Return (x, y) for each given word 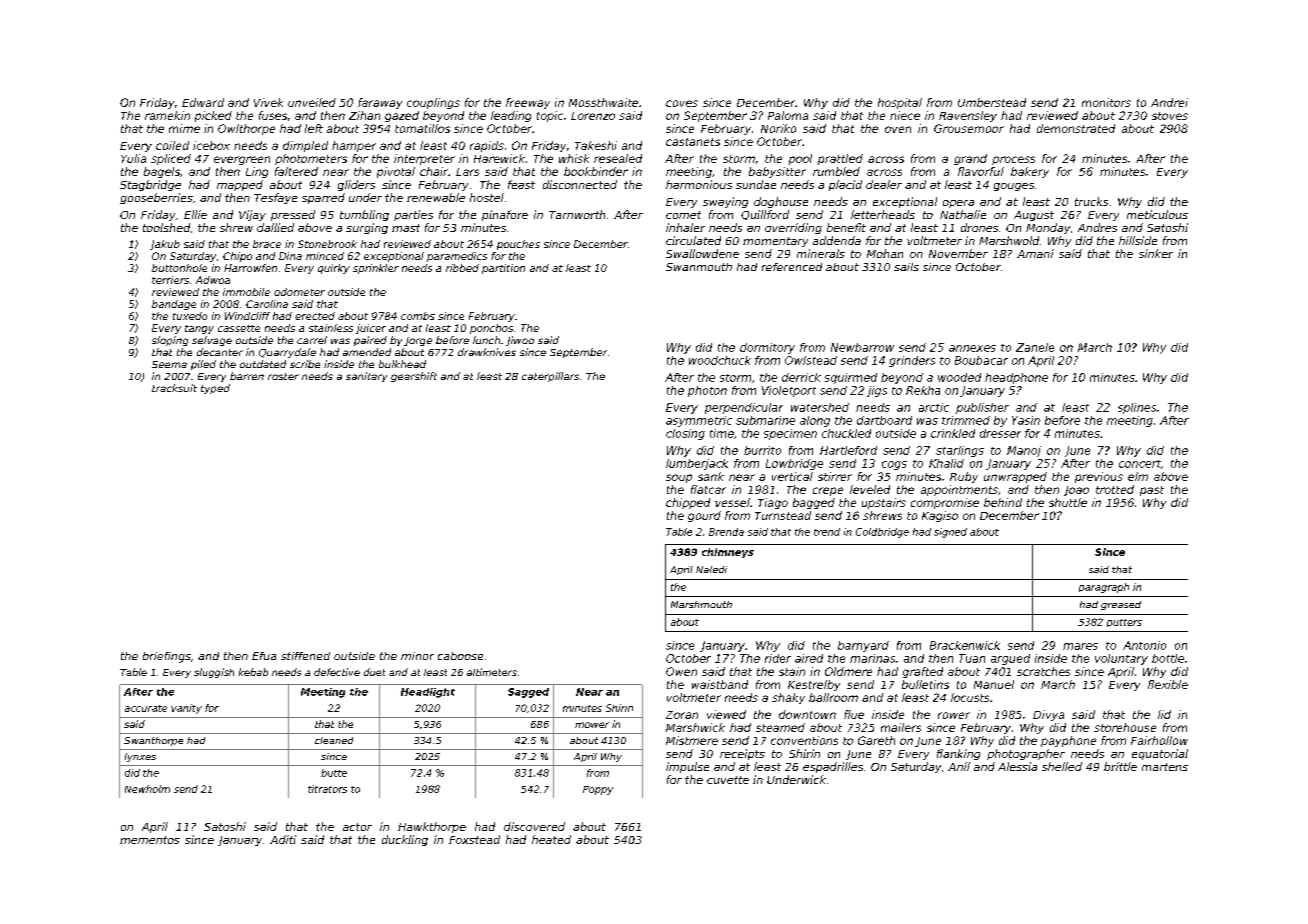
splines (1137, 408)
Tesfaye (275, 198)
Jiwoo (520, 341)
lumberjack (697, 464)
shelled (1062, 766)
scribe (305, 364)
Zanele (1035, 347)
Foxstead (474, 839)
